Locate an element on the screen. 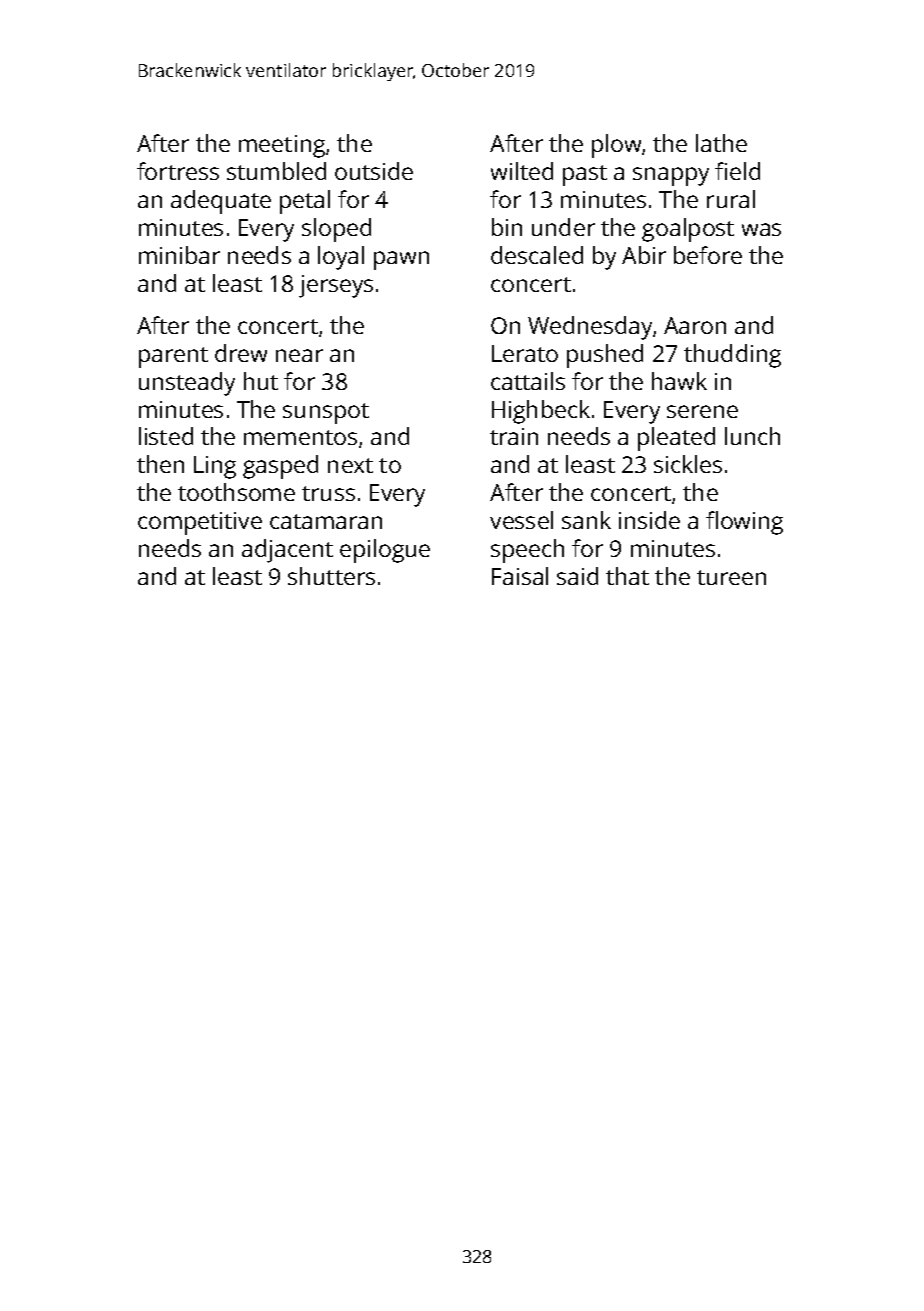 This screenshot has height=1311, width=924. shutters is located at coordinates (331, 576).
